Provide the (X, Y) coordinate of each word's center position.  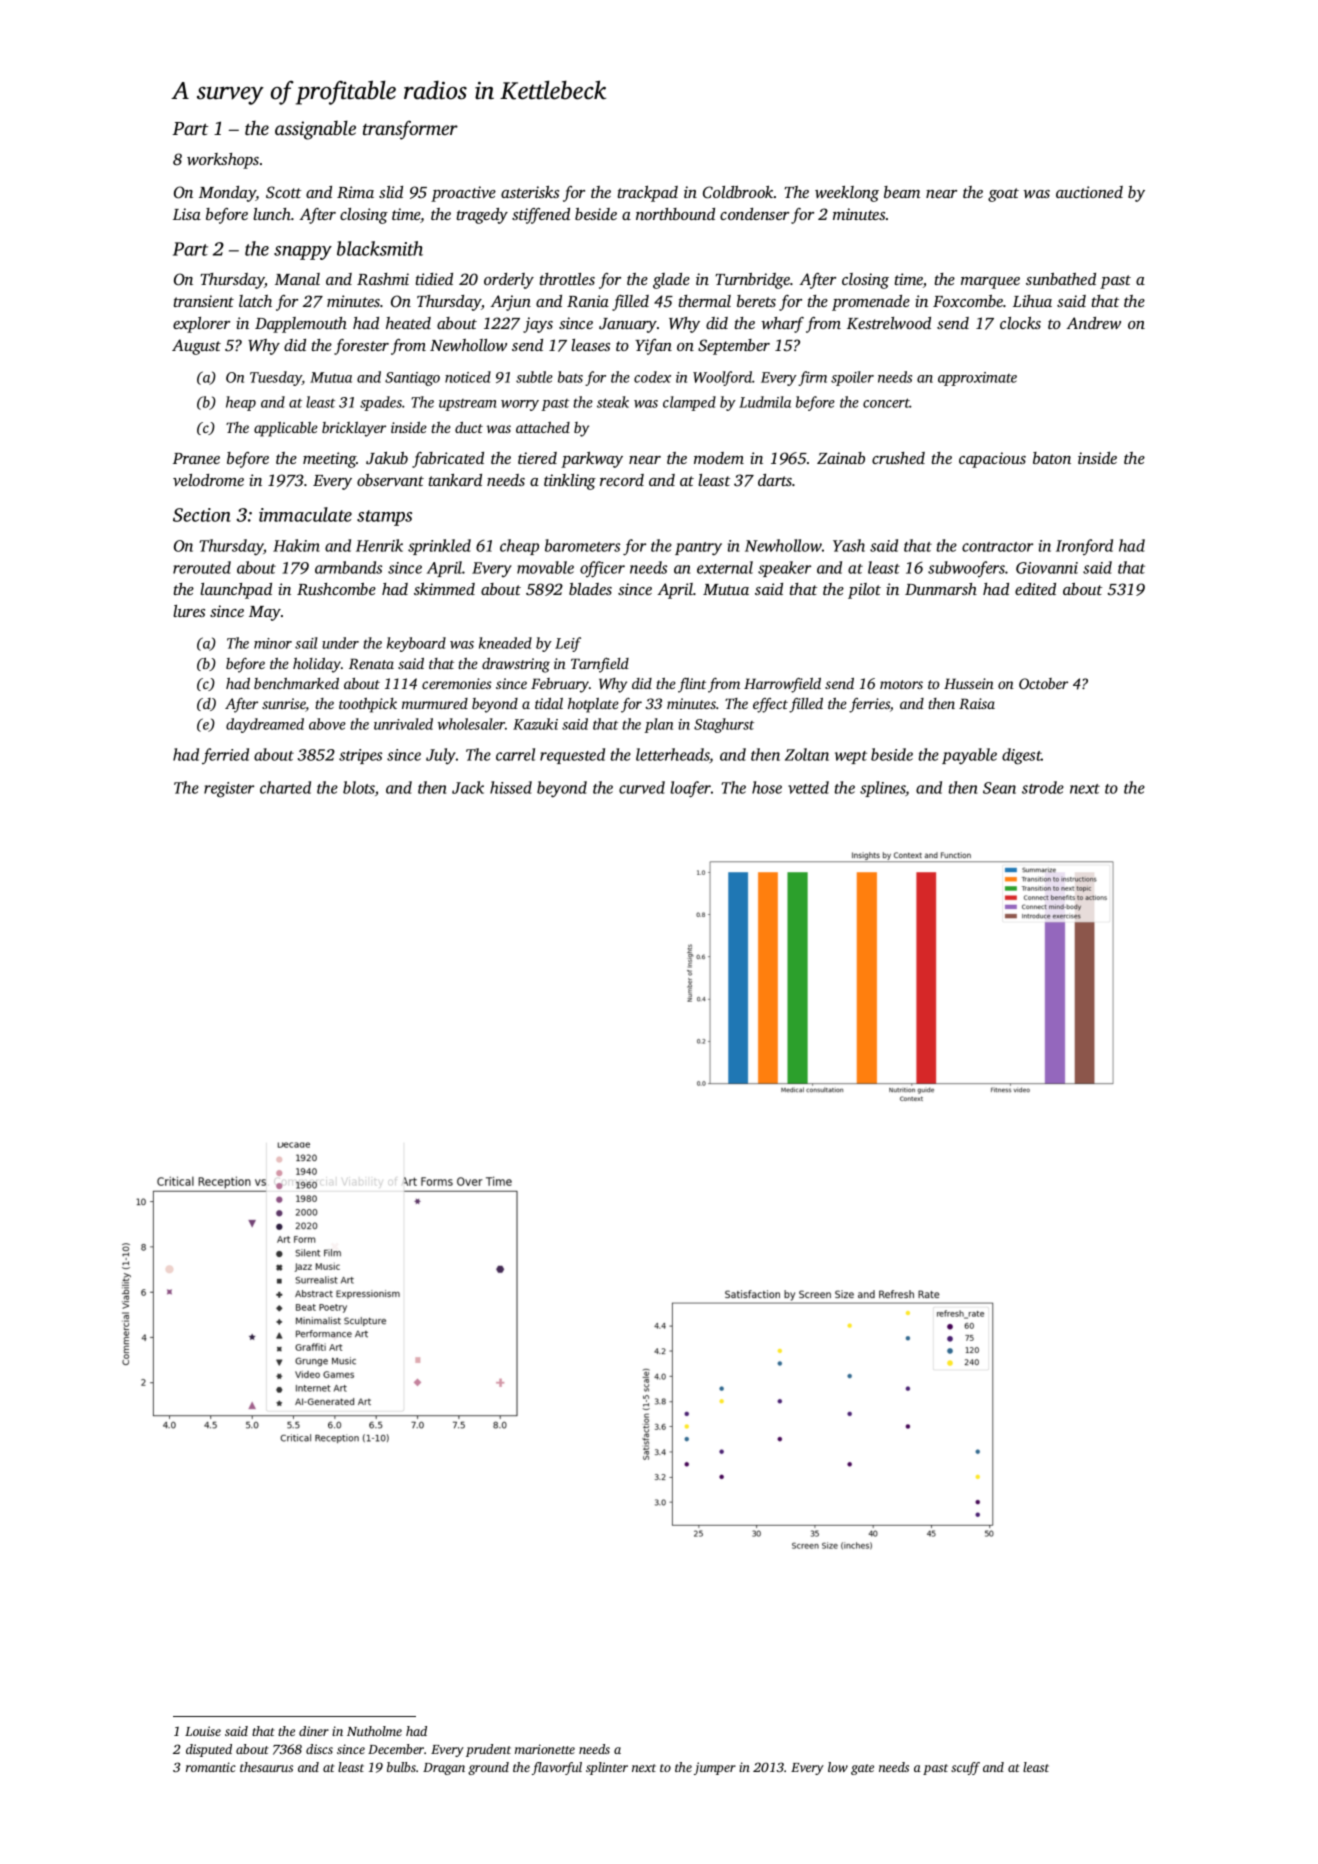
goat (1003, 195)
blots (359, 787)
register (229, 790)
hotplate (593, 705)
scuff (965, 1768)
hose (767, 787)
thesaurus (266, 1767)
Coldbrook (738, 192)
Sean (999, 788)
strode (1043, 787)
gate (862, 1769)
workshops (223, 161)
